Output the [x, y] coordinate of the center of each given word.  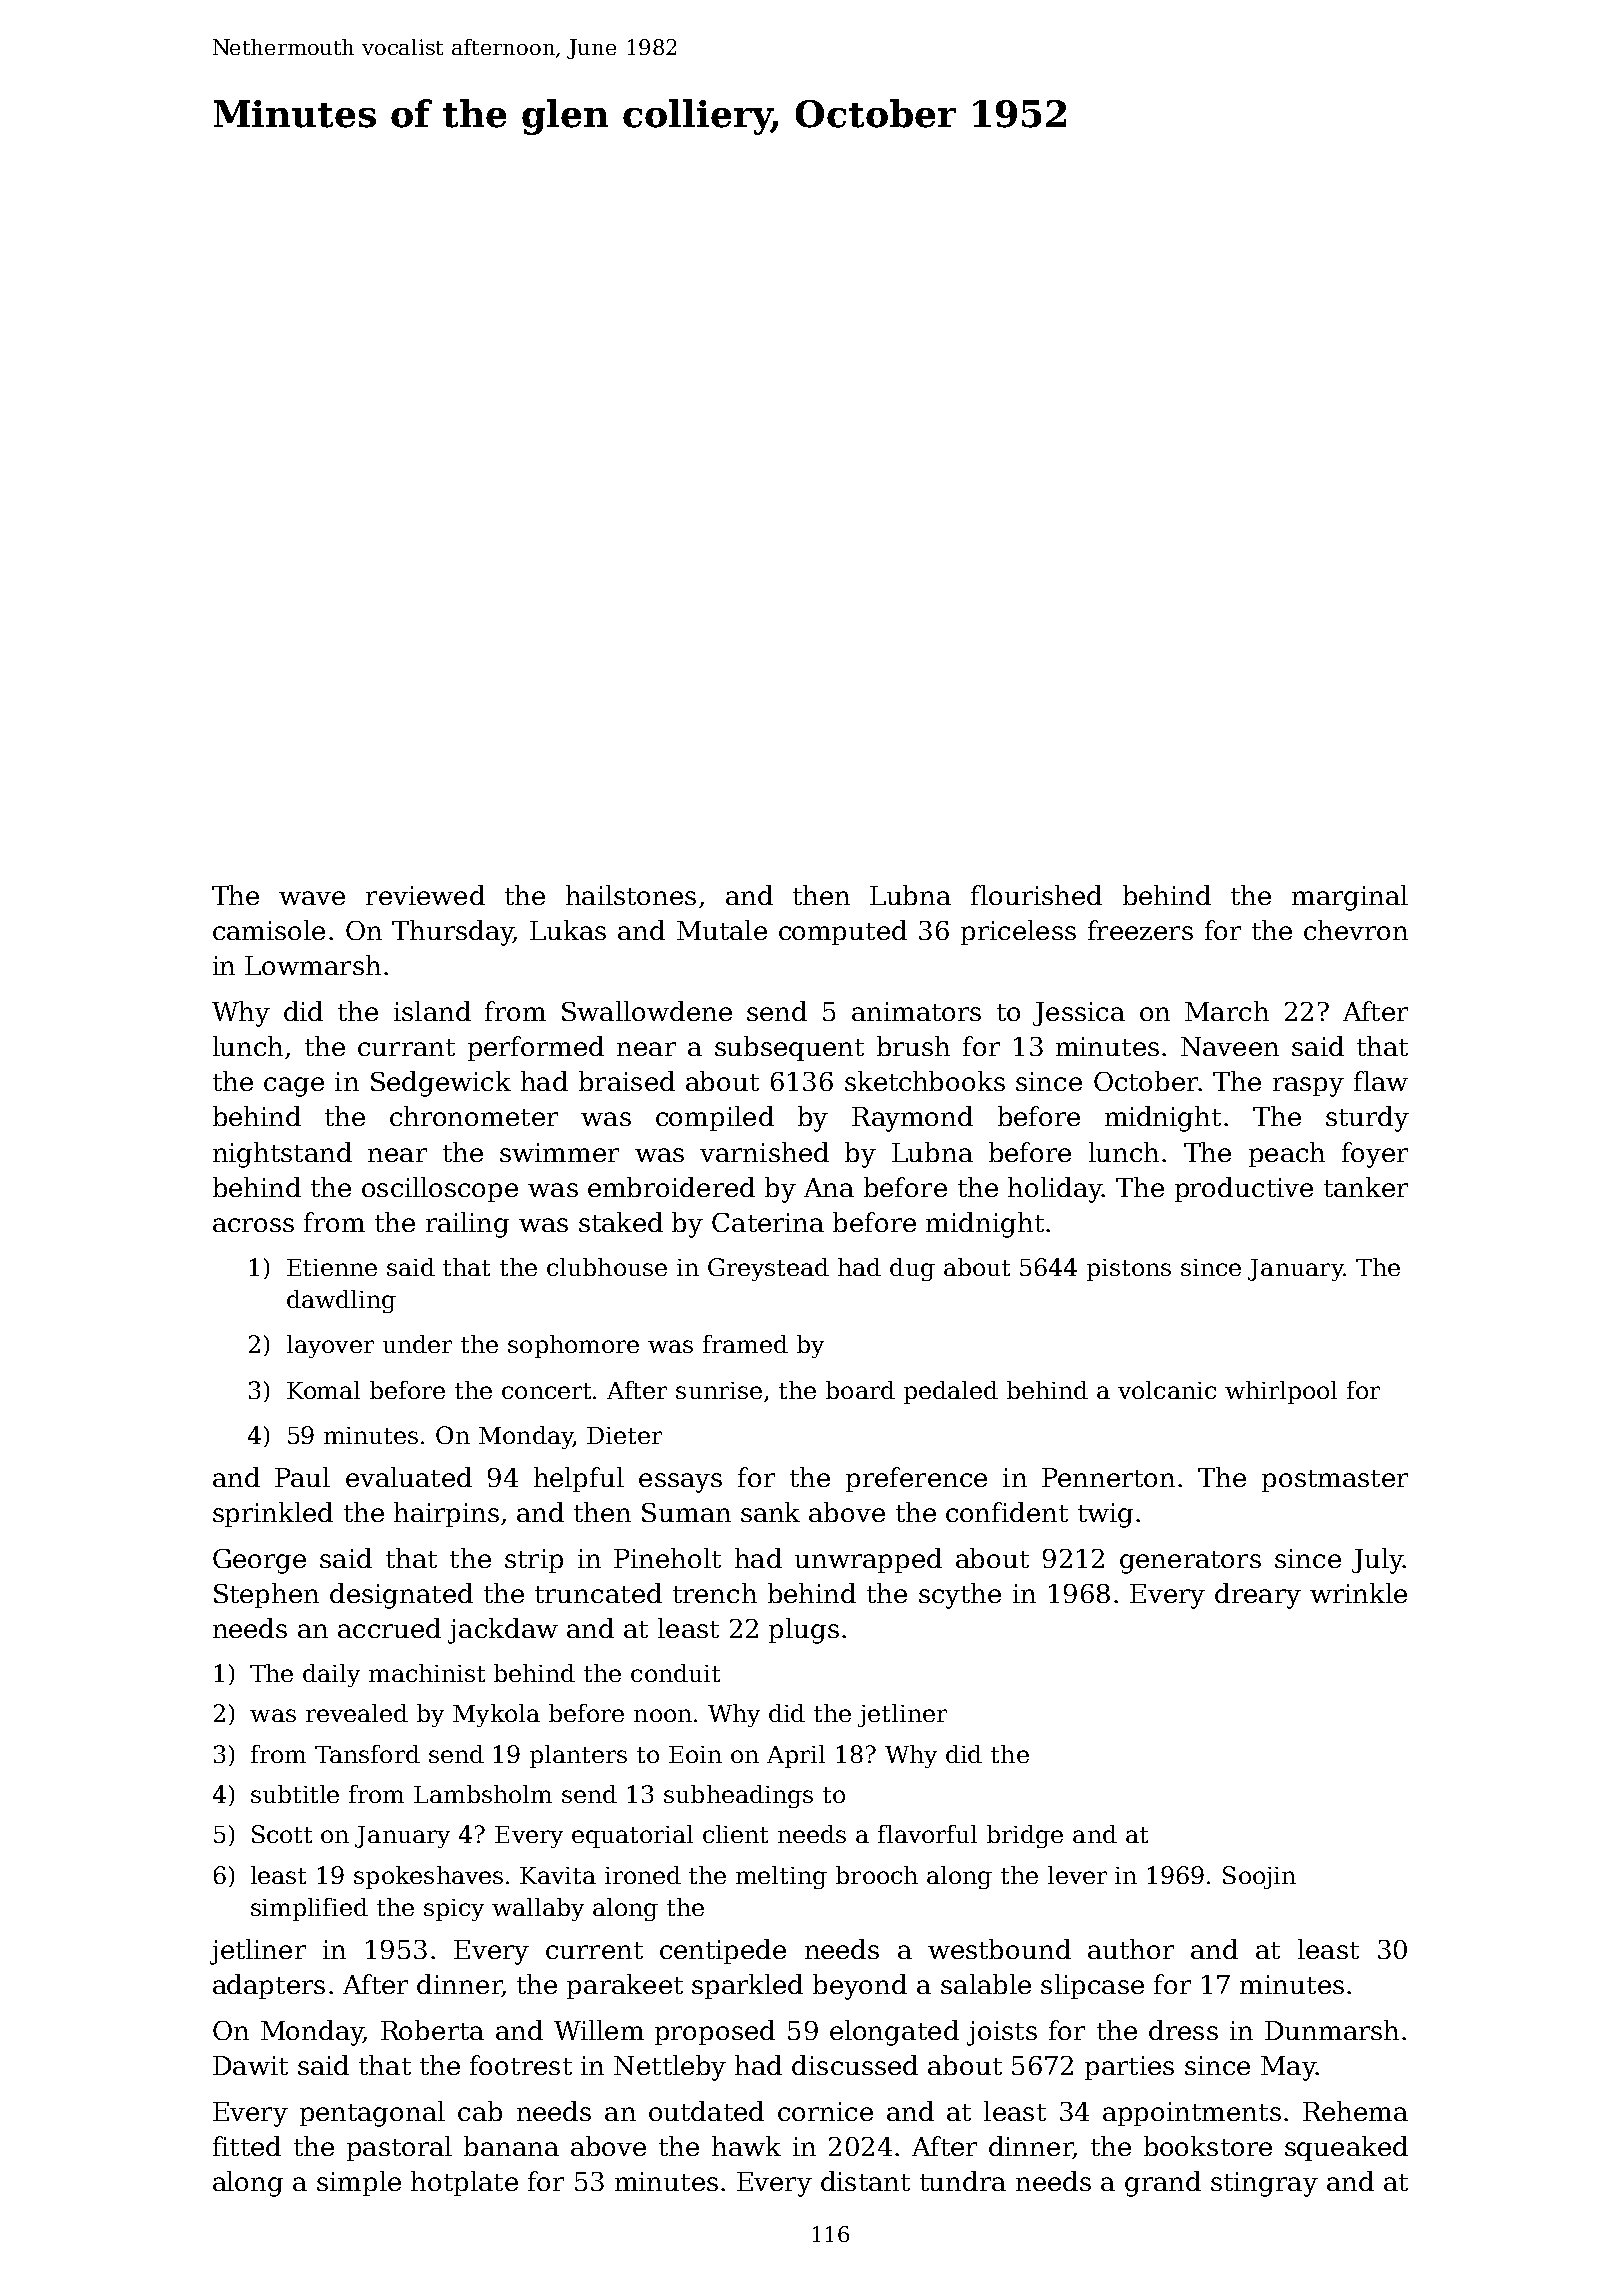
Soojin [1259, 1877]
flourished [1036, 895]
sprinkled [273, 1514]
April [796, 1756]
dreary [1258, 1596]
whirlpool [1281, 1392]
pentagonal [372, 2114]
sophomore [573, 1346]
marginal [1350, 898]
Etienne [332, 1267]
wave [312, 898]
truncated [598, 1593]
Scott [282, 1834]
